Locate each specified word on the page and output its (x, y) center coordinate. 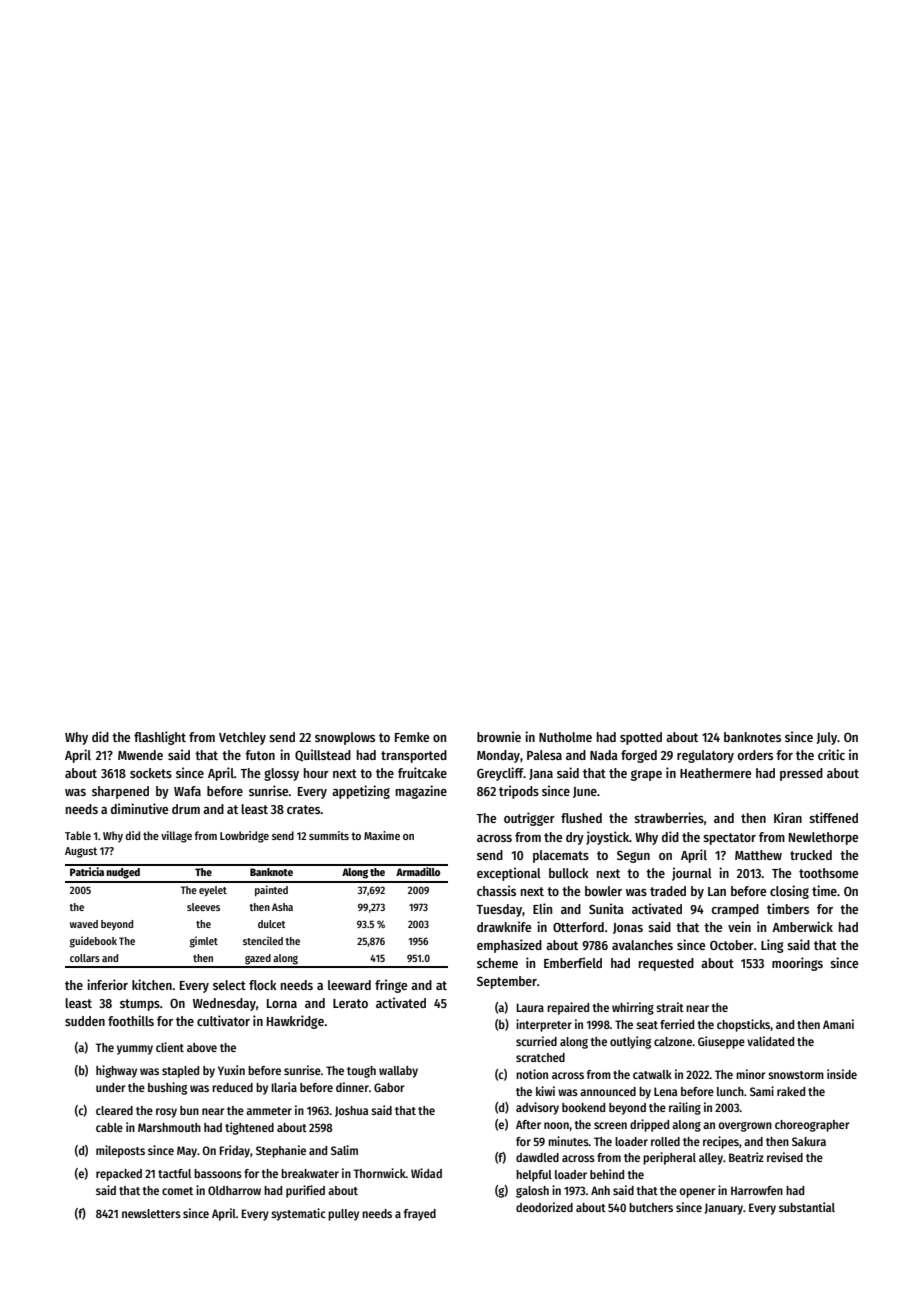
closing (789, 892)
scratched (540, 1057)
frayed (420, 1215)
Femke (412, 737)
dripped (649, 1125)
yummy (135, 1050)
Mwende (140, 755)
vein (739, 926)
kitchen (152, 984)
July (826, 738)
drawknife (504, 926)
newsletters (151, 1213)
